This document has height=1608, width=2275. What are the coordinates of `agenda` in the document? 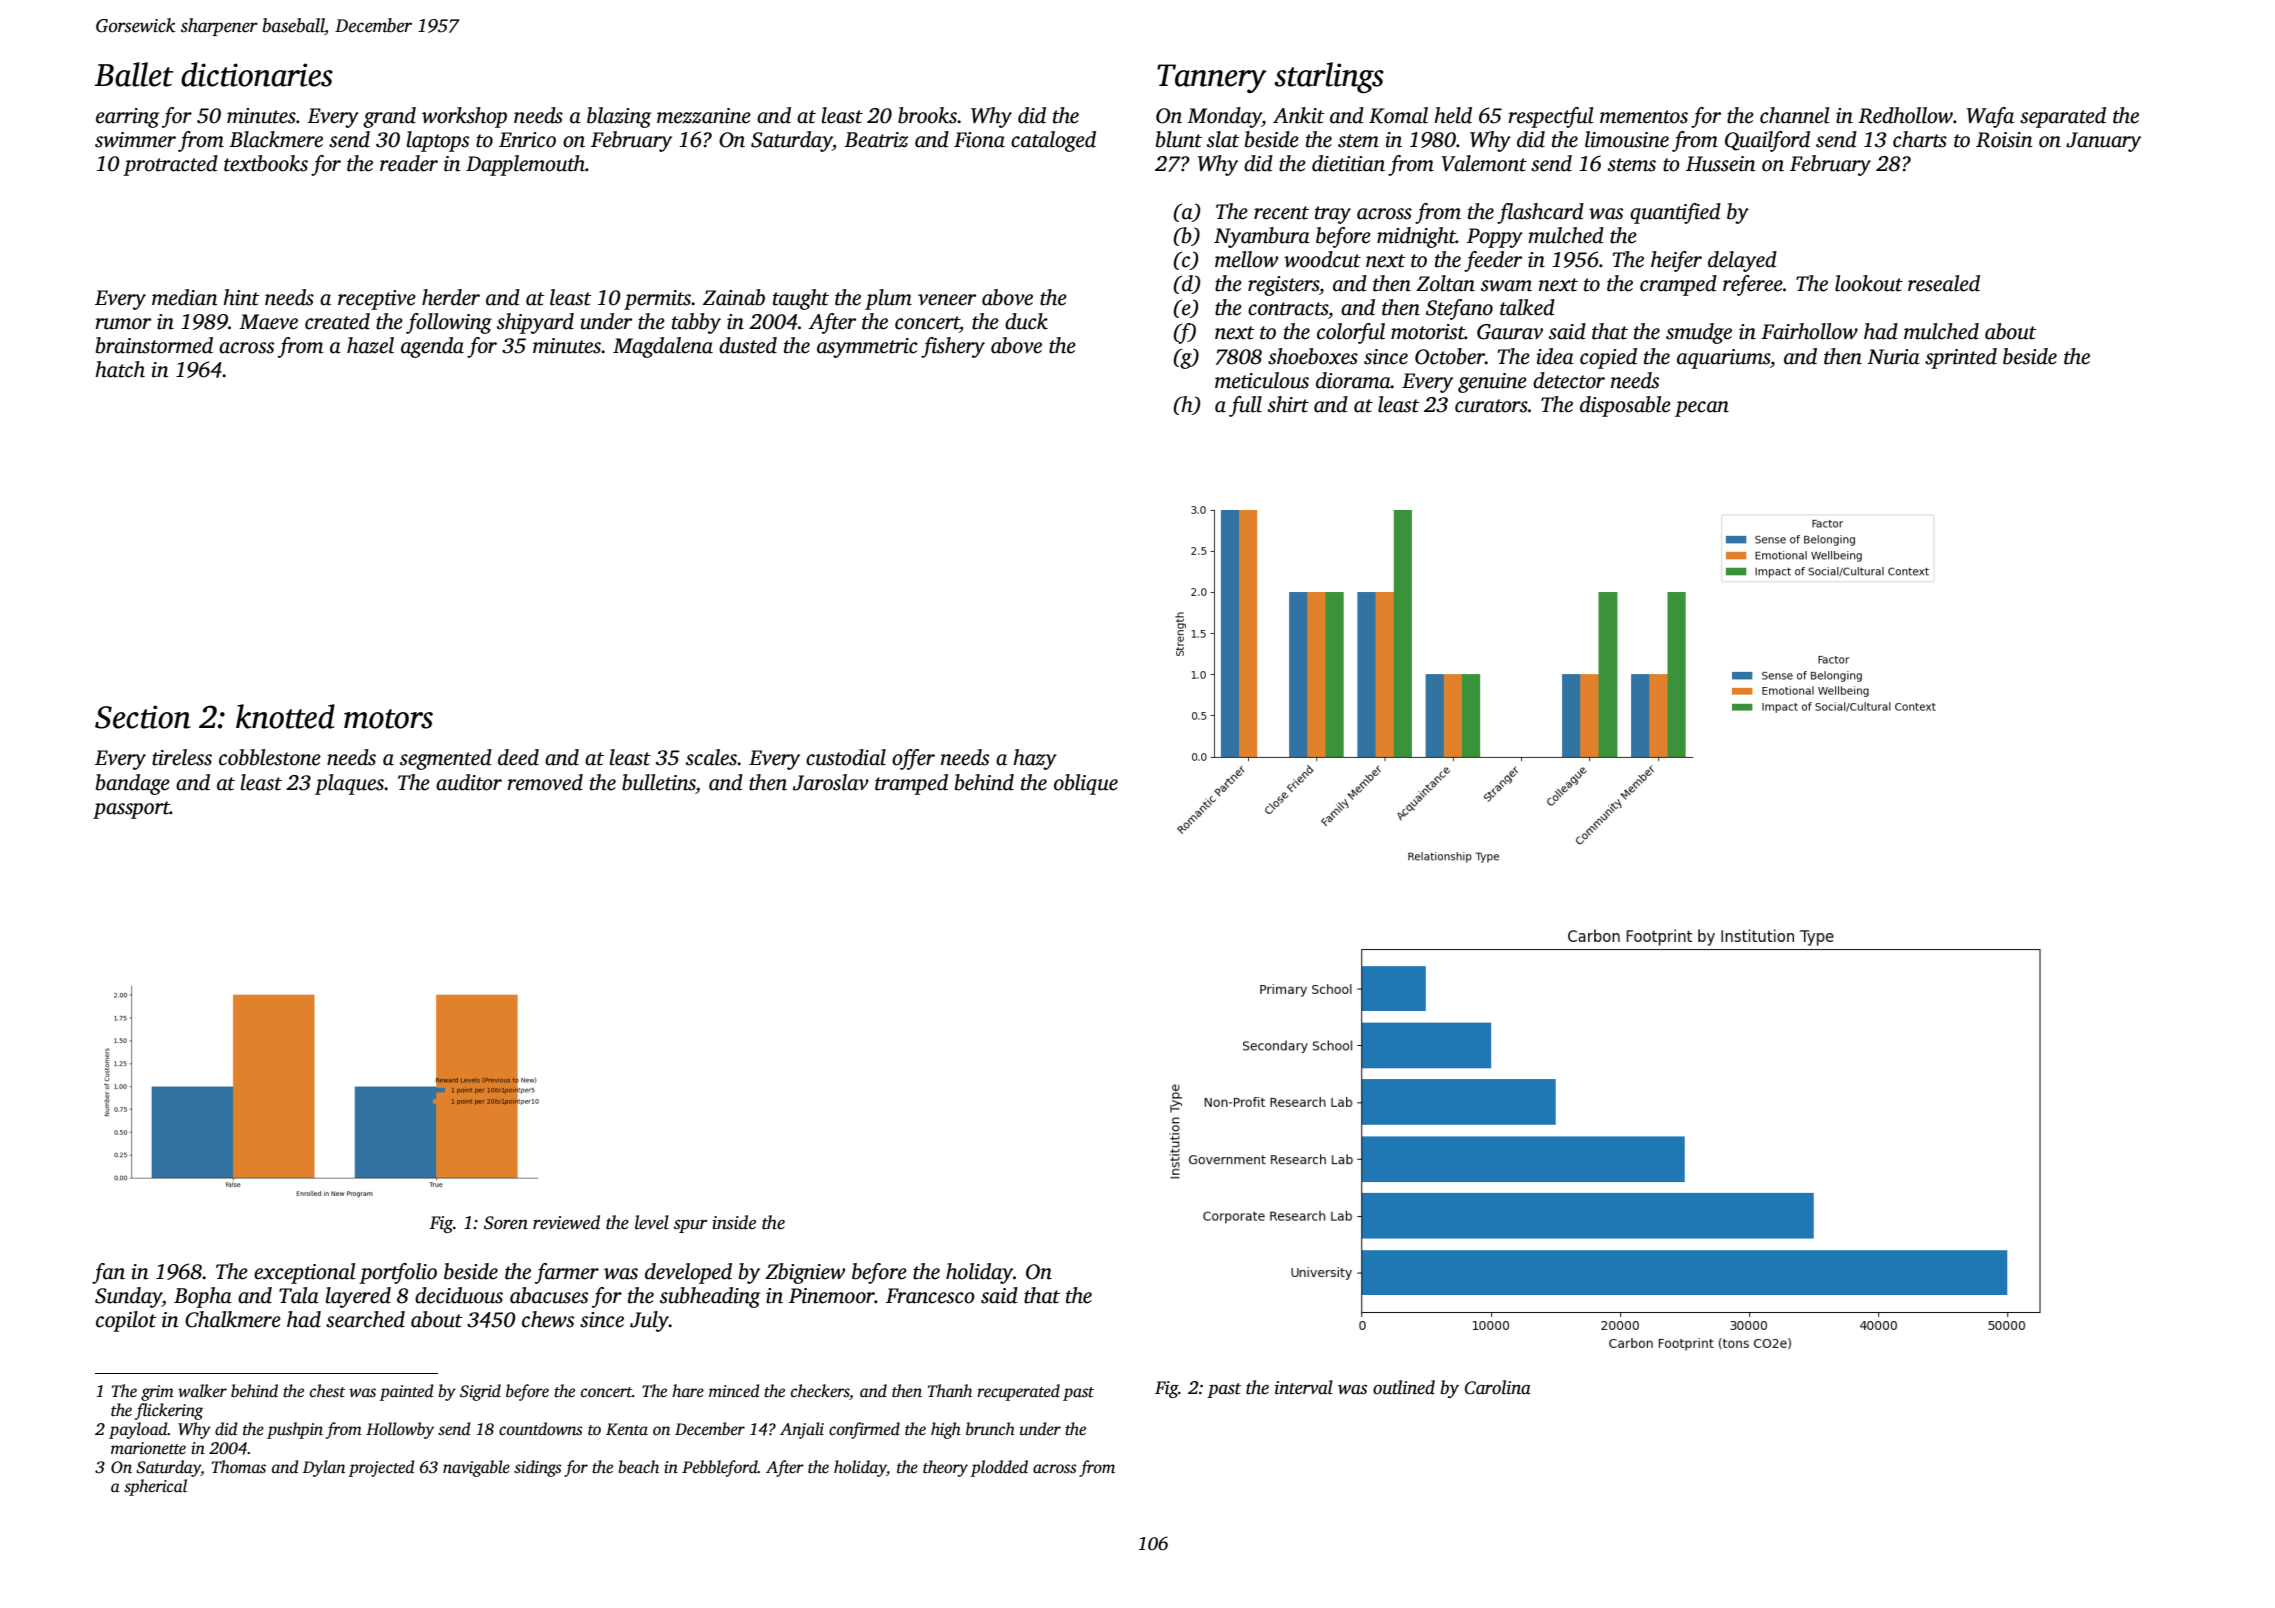 It's located at (432, 347).
